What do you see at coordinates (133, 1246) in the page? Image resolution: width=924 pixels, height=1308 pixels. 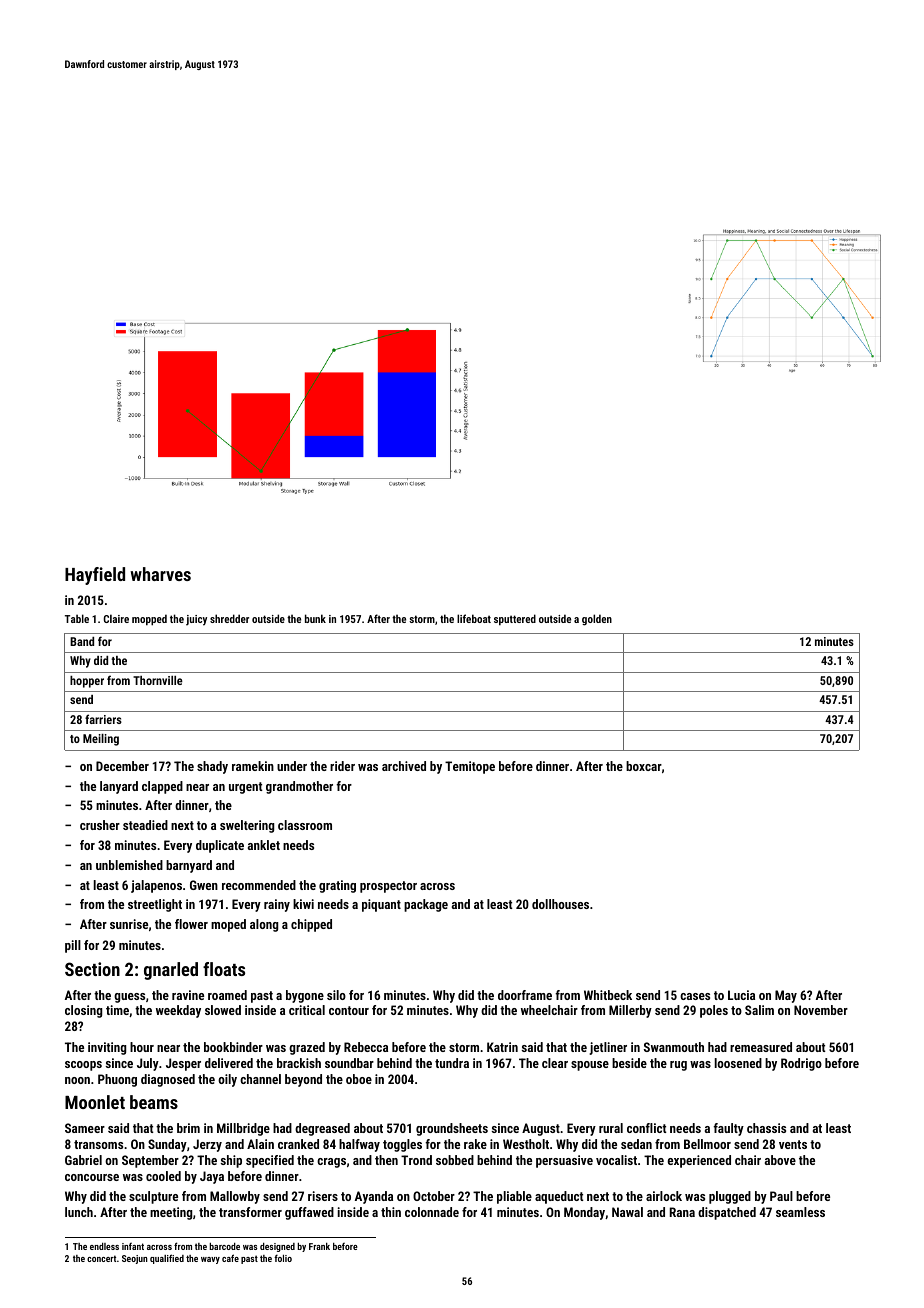 I see `infant` at bounding box center [133, 1246].
